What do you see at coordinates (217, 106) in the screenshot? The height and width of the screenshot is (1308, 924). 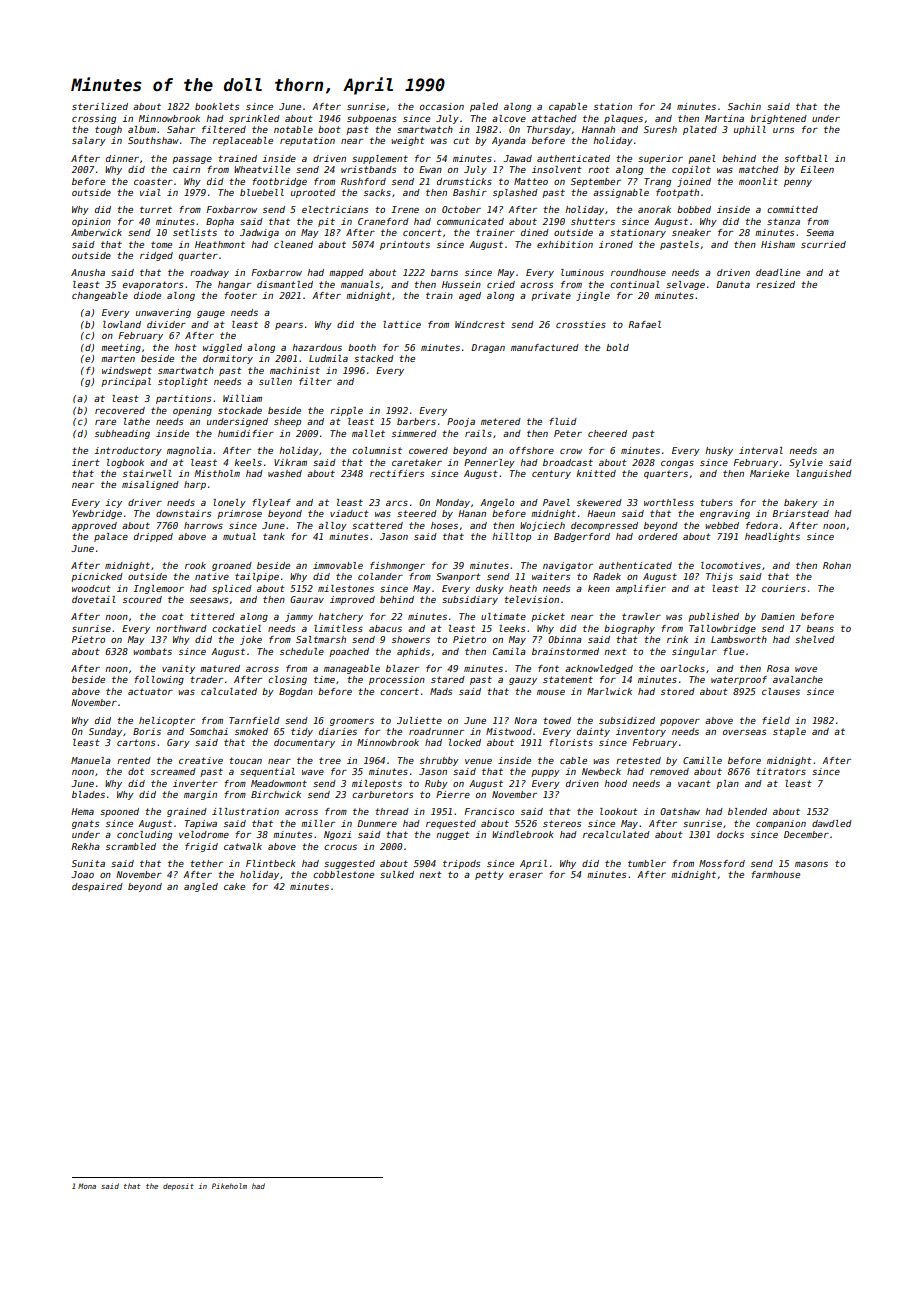 I see `booklets` at bounding box center [217, 106].
